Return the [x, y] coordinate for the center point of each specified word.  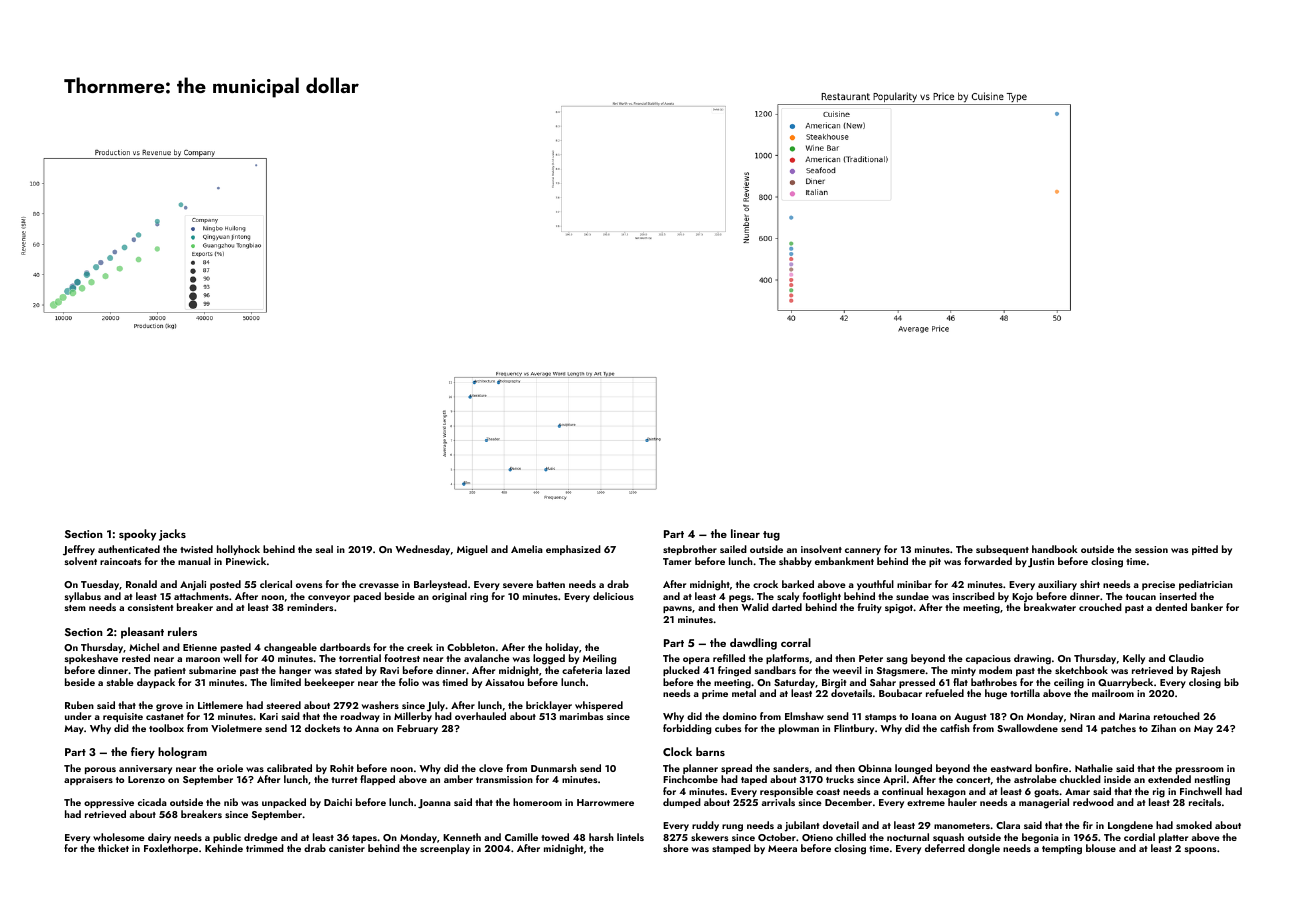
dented [1171, 607]
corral [796, 642]
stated [348, 670]
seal [324, 549]
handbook [1055, 549]
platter [1173, 838]
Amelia [527, 549]
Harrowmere [605, 802]
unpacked [284, 803]
